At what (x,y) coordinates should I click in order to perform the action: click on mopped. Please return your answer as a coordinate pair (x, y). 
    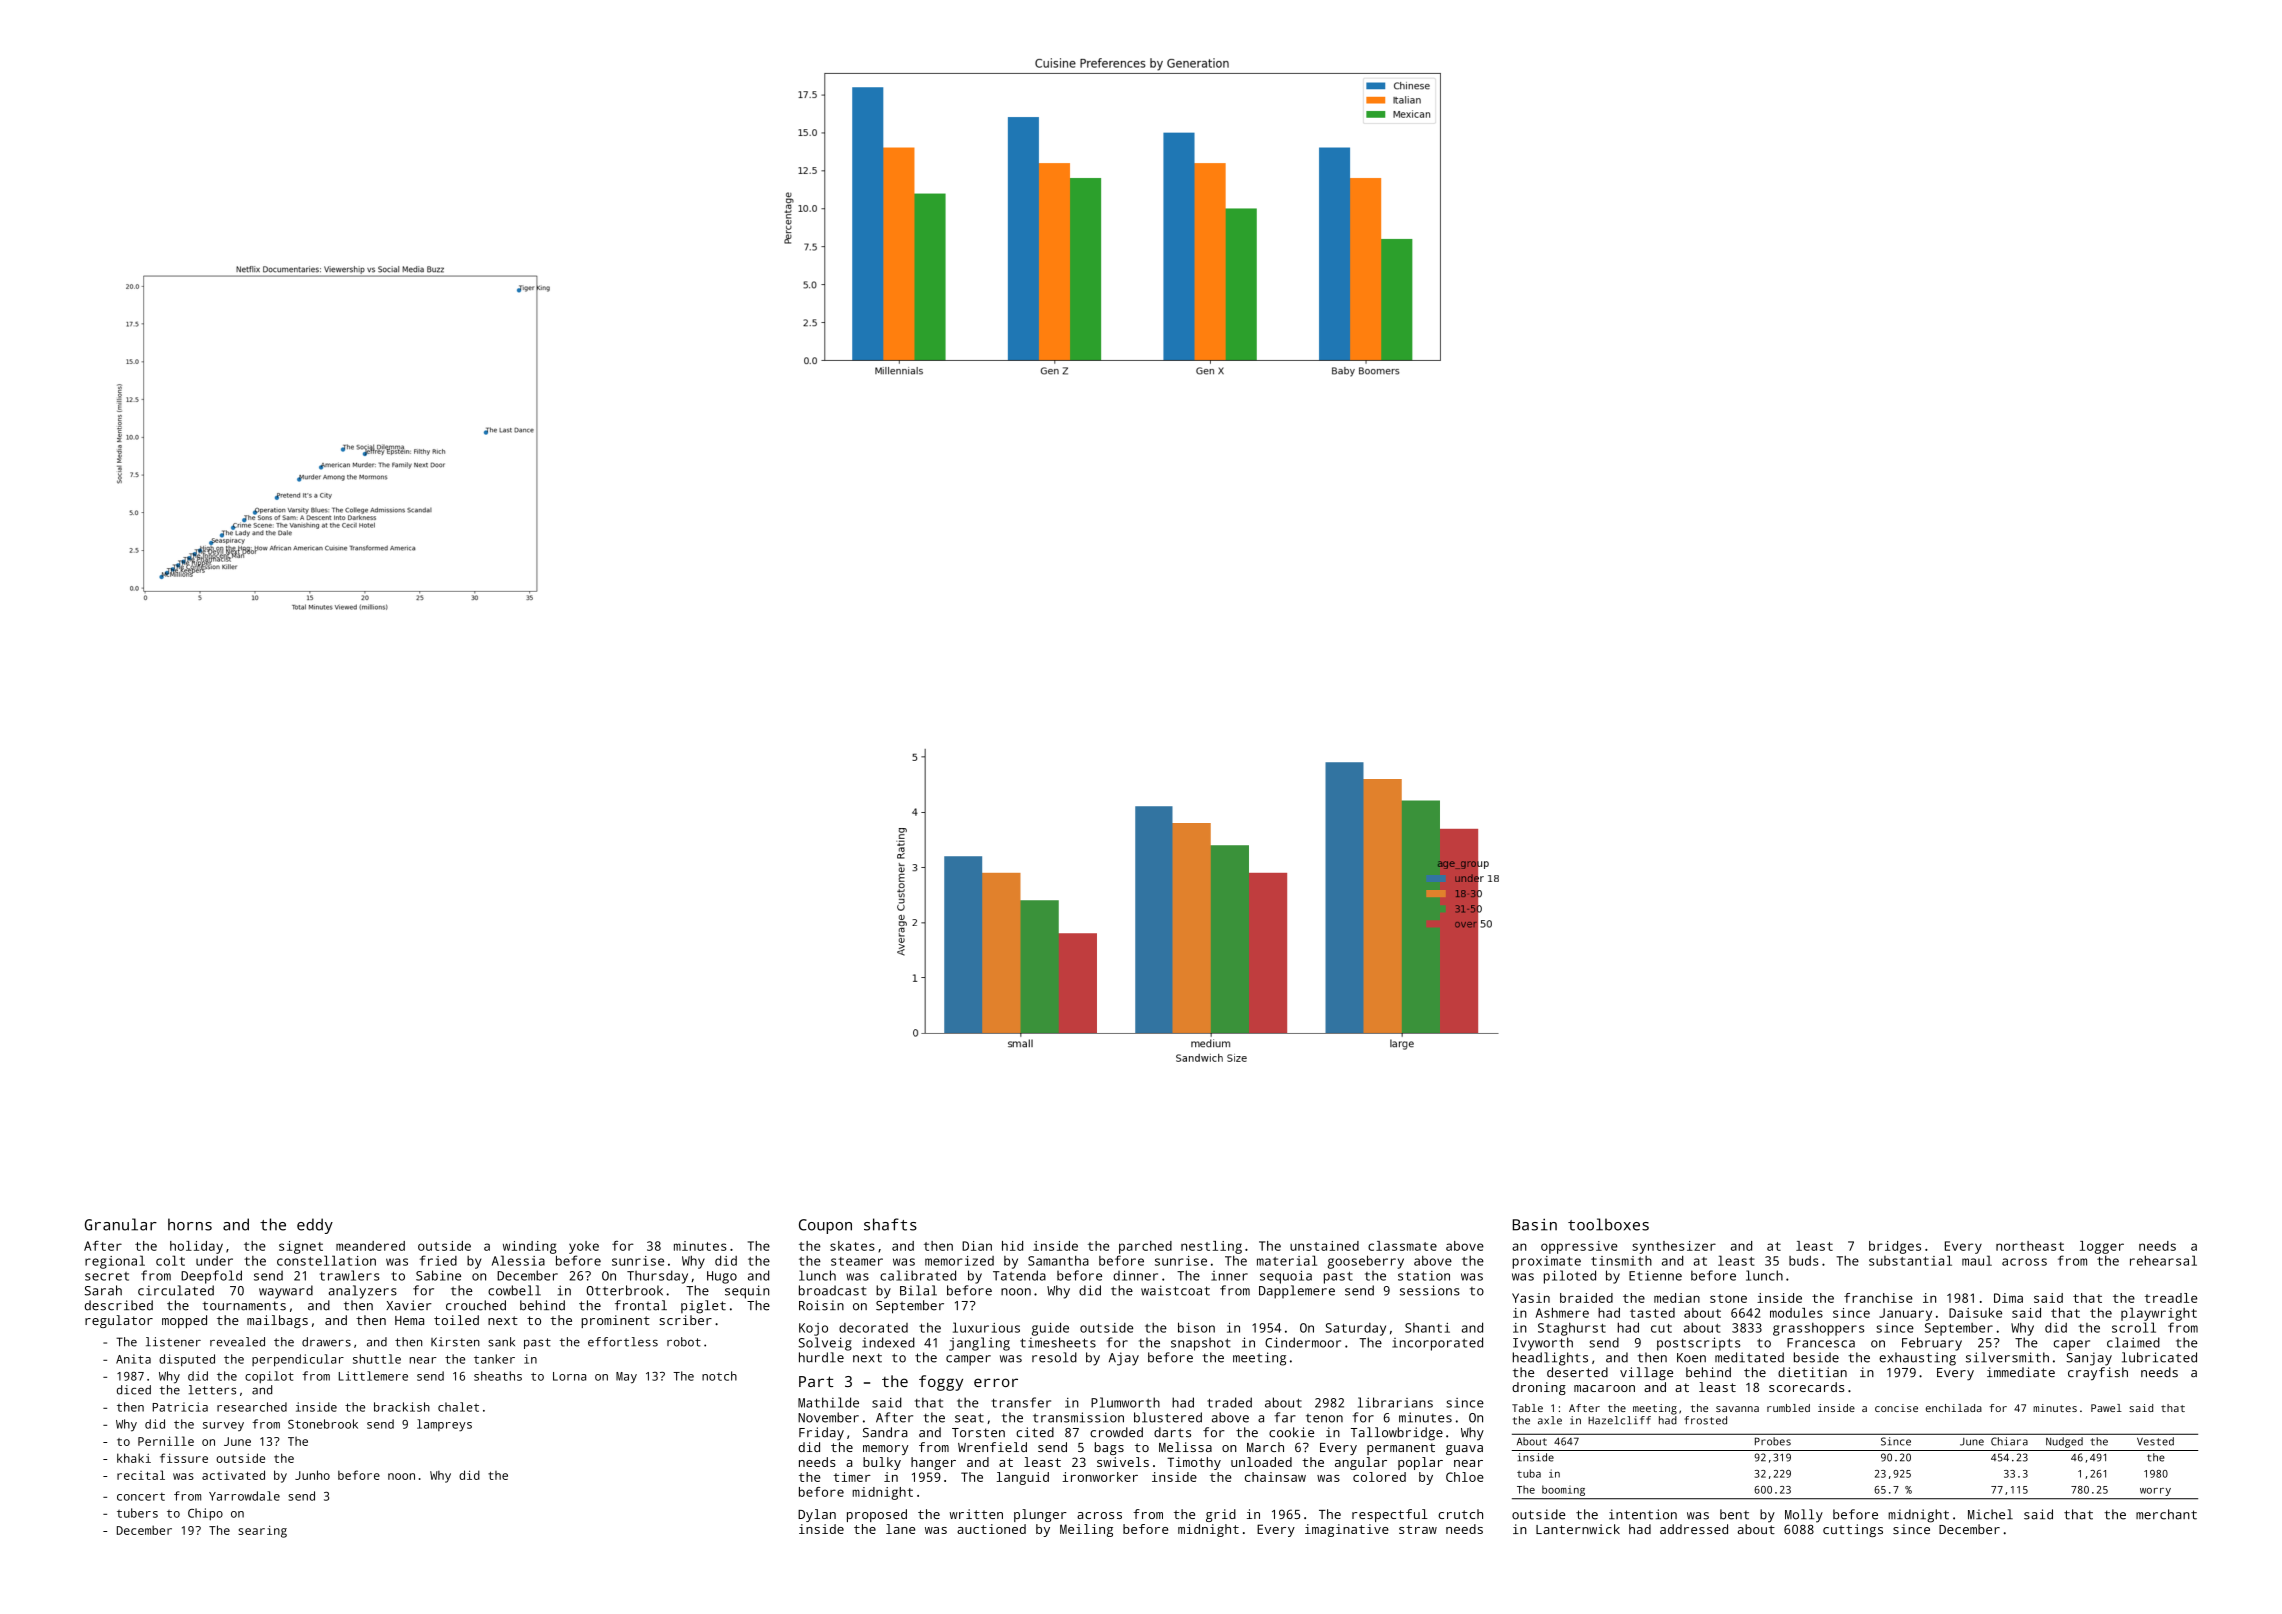
    Looking at the image, I should click on (184, 1321).
